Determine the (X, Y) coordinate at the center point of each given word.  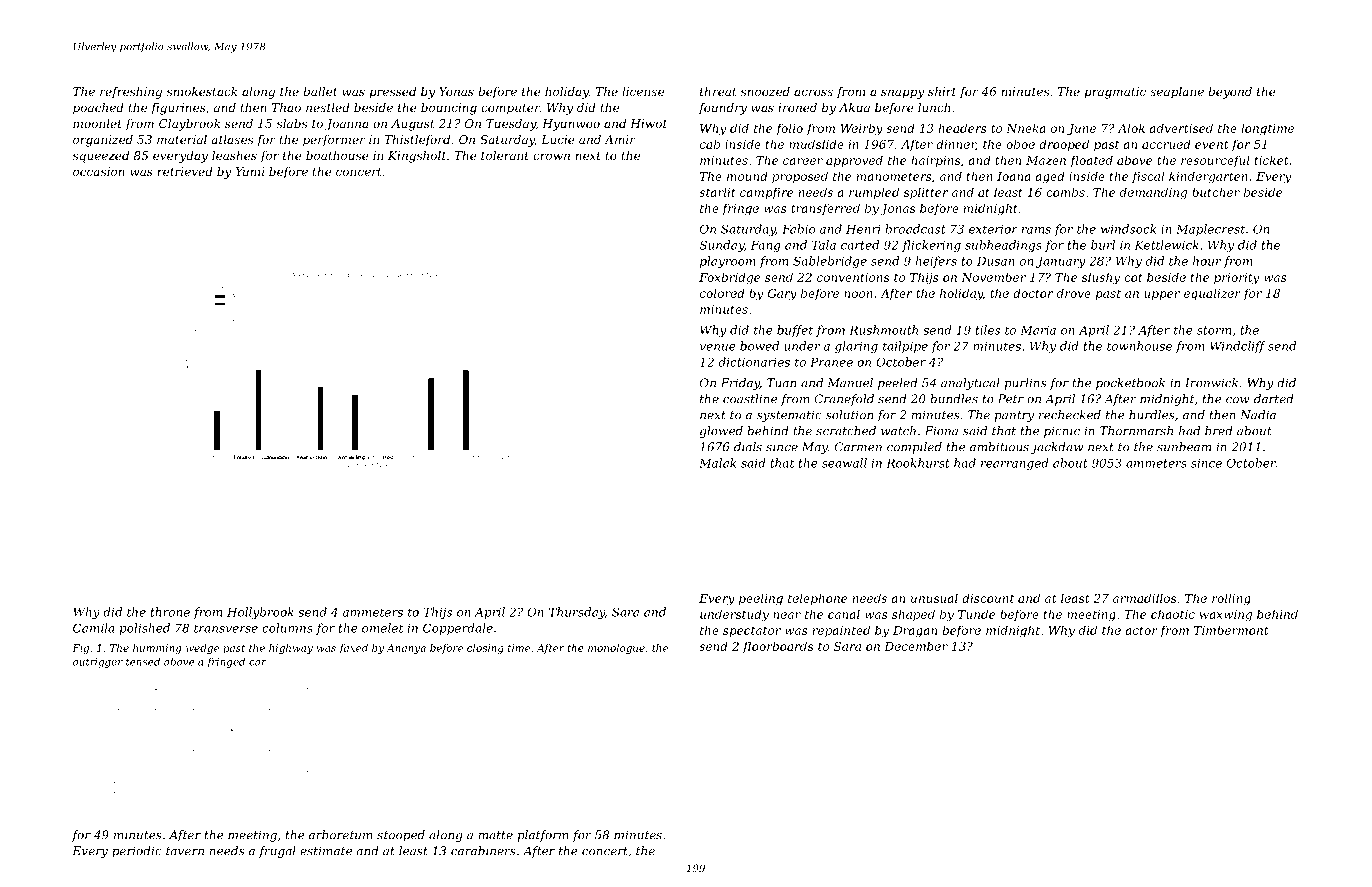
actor (1141, 630)
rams (1036, 230)
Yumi (250, 171)
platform (543, 836)
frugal (277, 852)
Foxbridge (729, 278)
